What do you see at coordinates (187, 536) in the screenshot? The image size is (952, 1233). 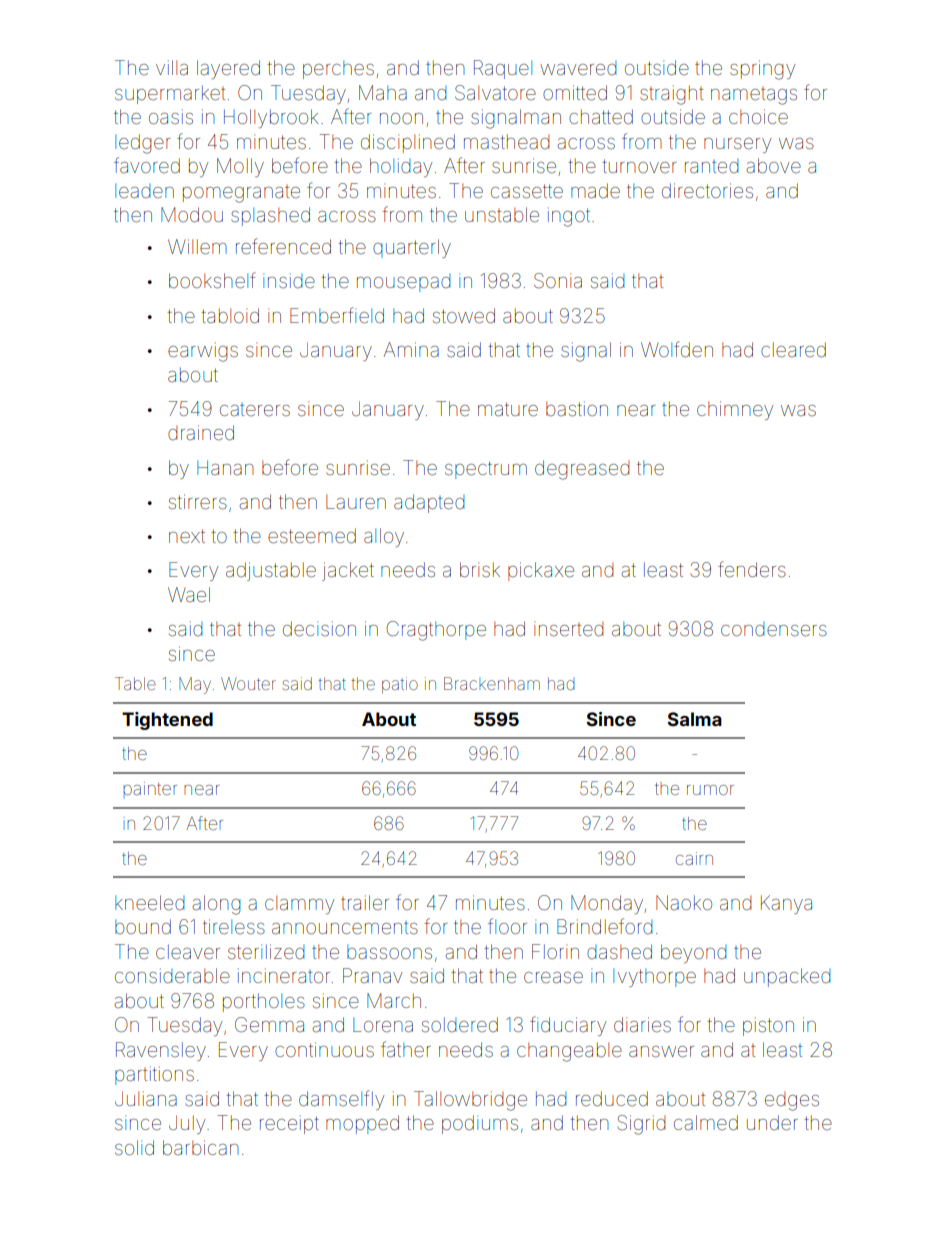 I see `next` at bounding box center [187, 536].
